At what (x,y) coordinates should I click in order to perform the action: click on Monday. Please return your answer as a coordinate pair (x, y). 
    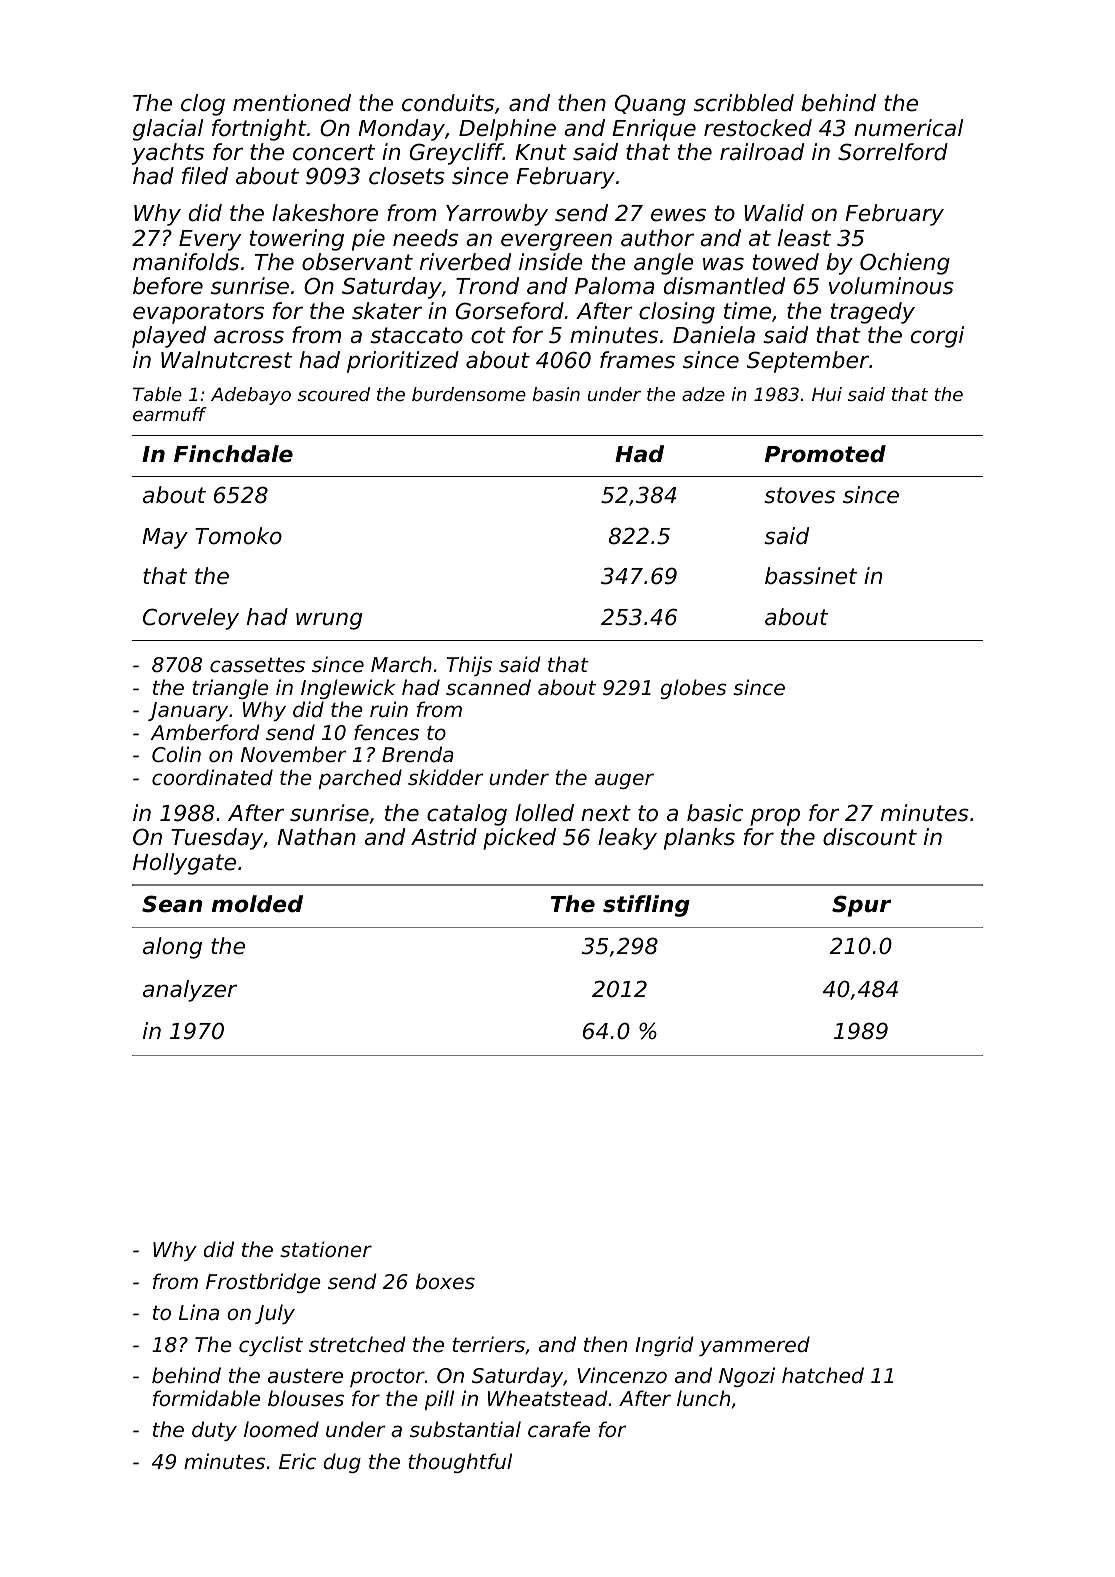
    Looking at the image, I should click on (401, 130).
